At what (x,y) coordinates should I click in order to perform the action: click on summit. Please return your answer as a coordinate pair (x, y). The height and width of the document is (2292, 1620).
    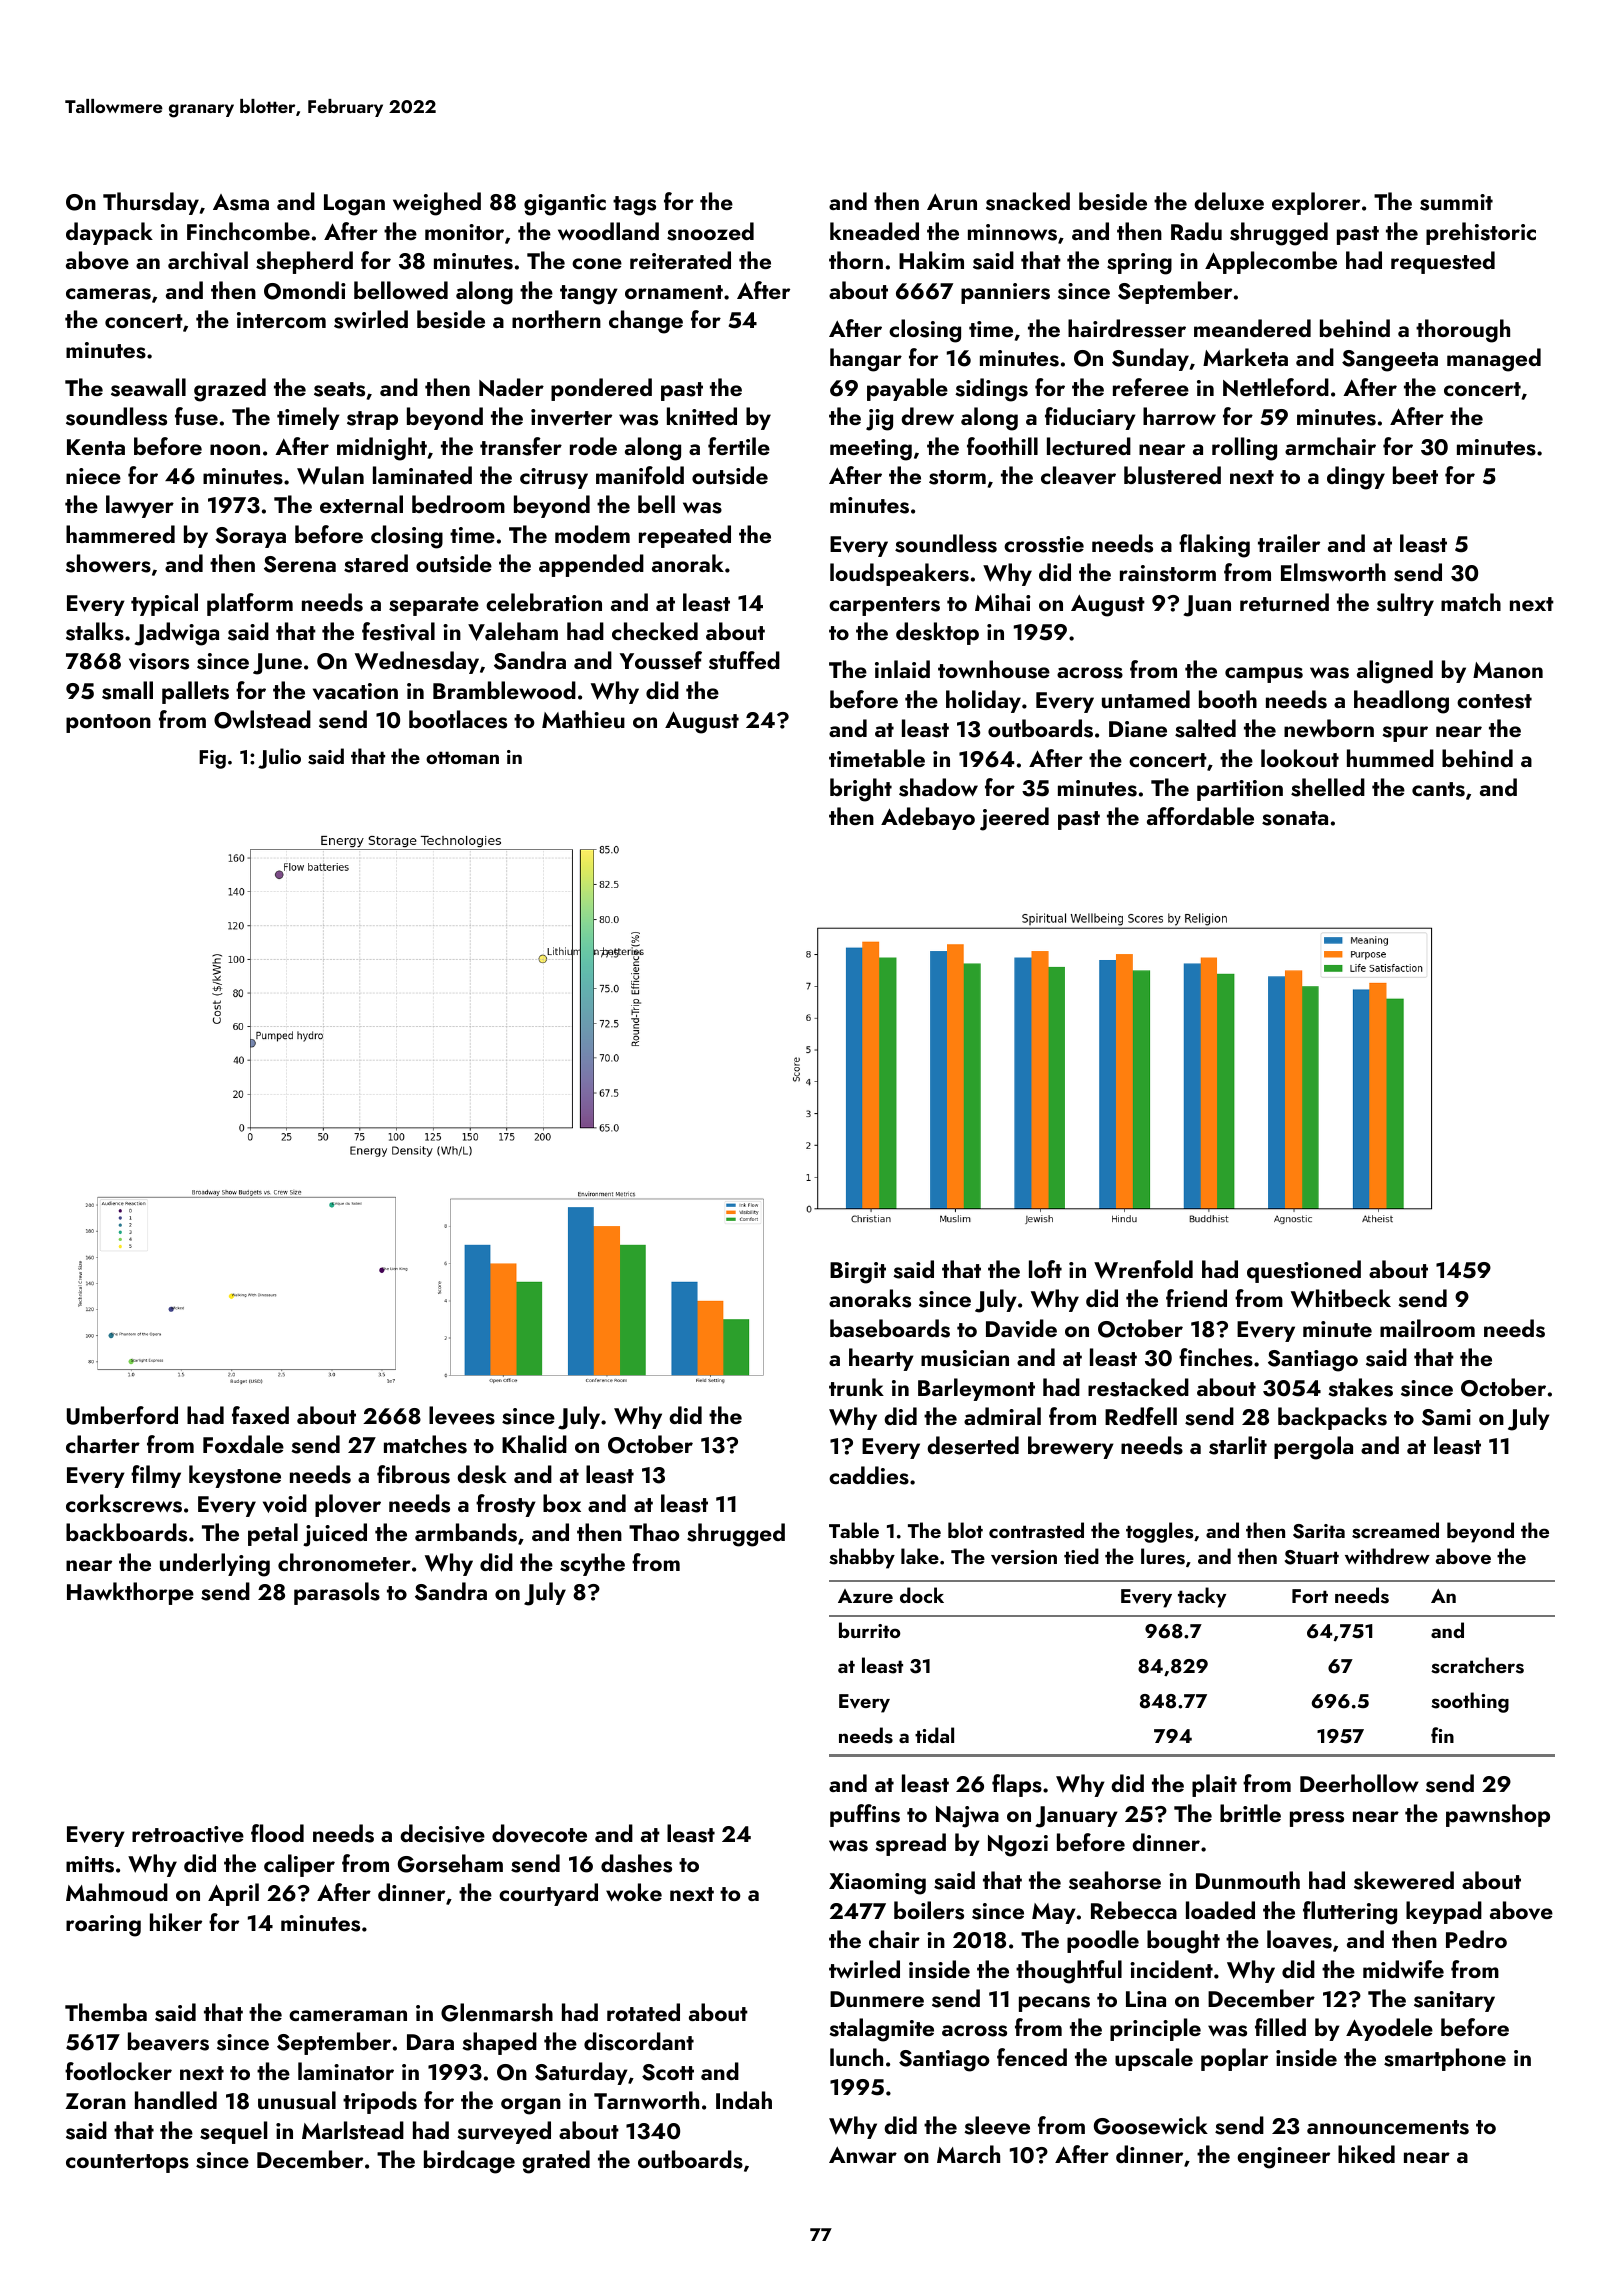
    Looking at the image, I should click on (1456, 202).
